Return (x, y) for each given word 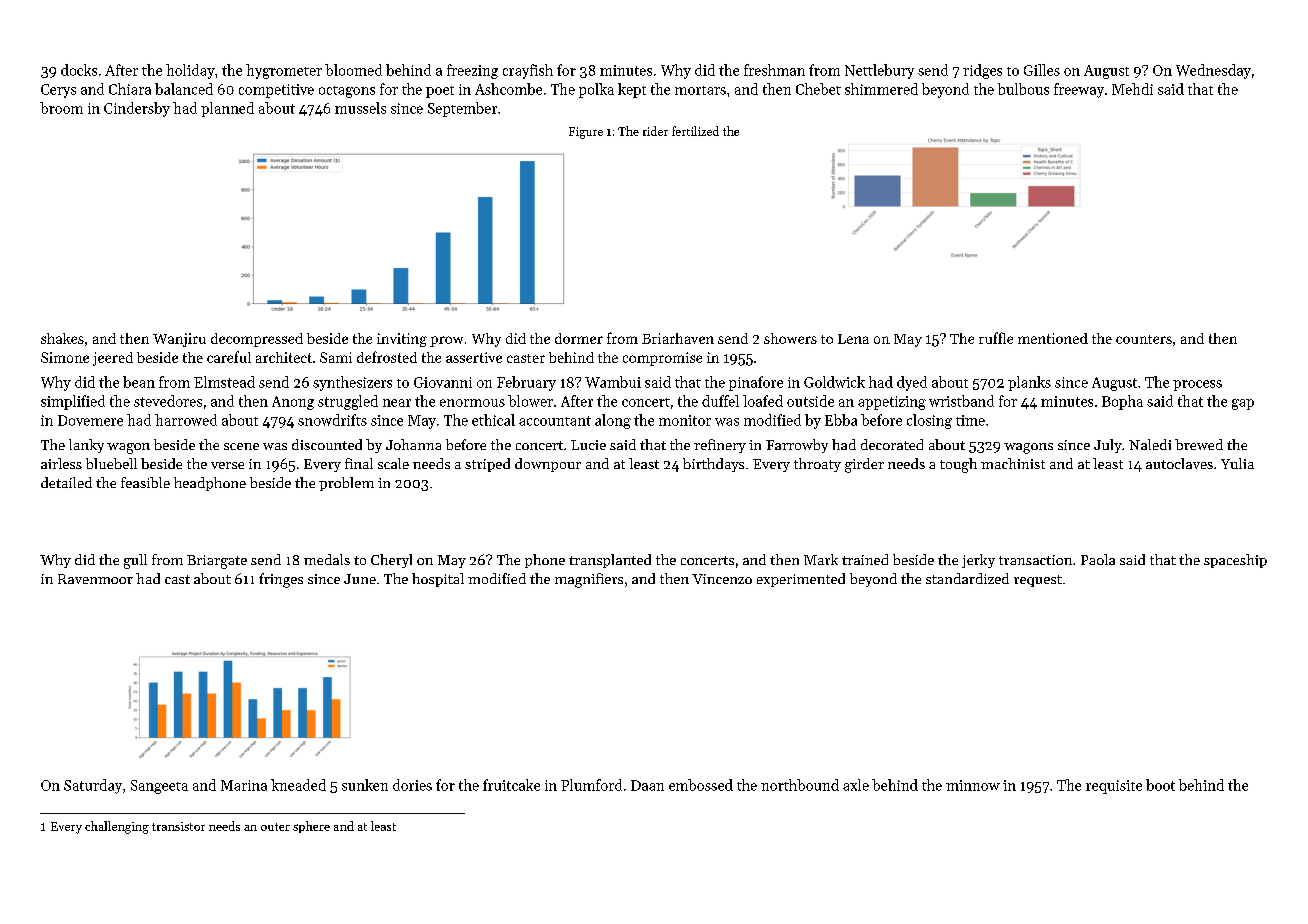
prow (446, 341)
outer (275, 827)
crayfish (528, 71)
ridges (982, 71)
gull (135, 561)
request (1038, 581)
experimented (801, 580)
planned (227, 109)
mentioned (1053, 338)
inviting (402, 340)
